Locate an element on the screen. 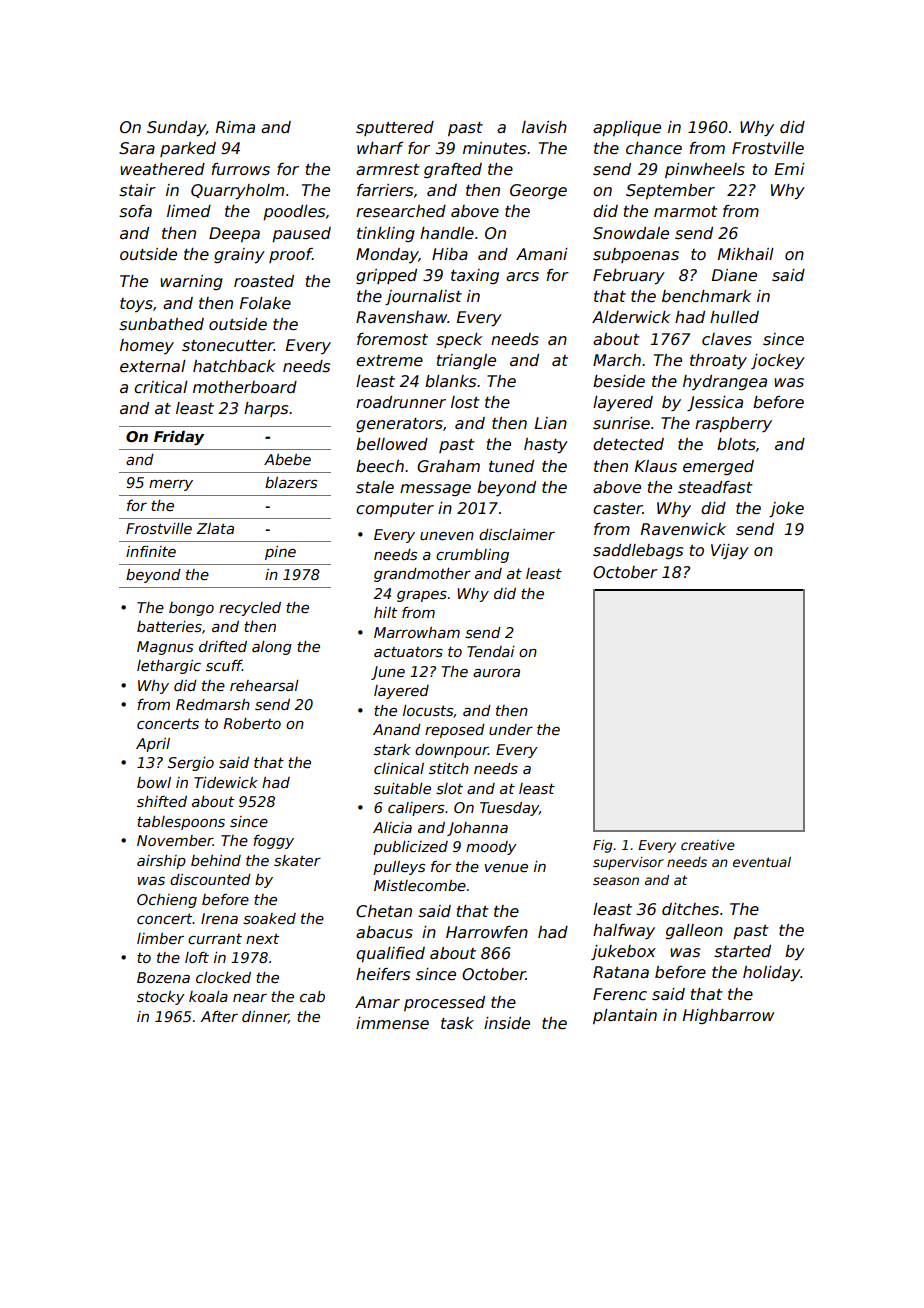 Image resolution: width=924 pixels, height=1308 pixels. Ochieng is located at coordinates (167, 901).
